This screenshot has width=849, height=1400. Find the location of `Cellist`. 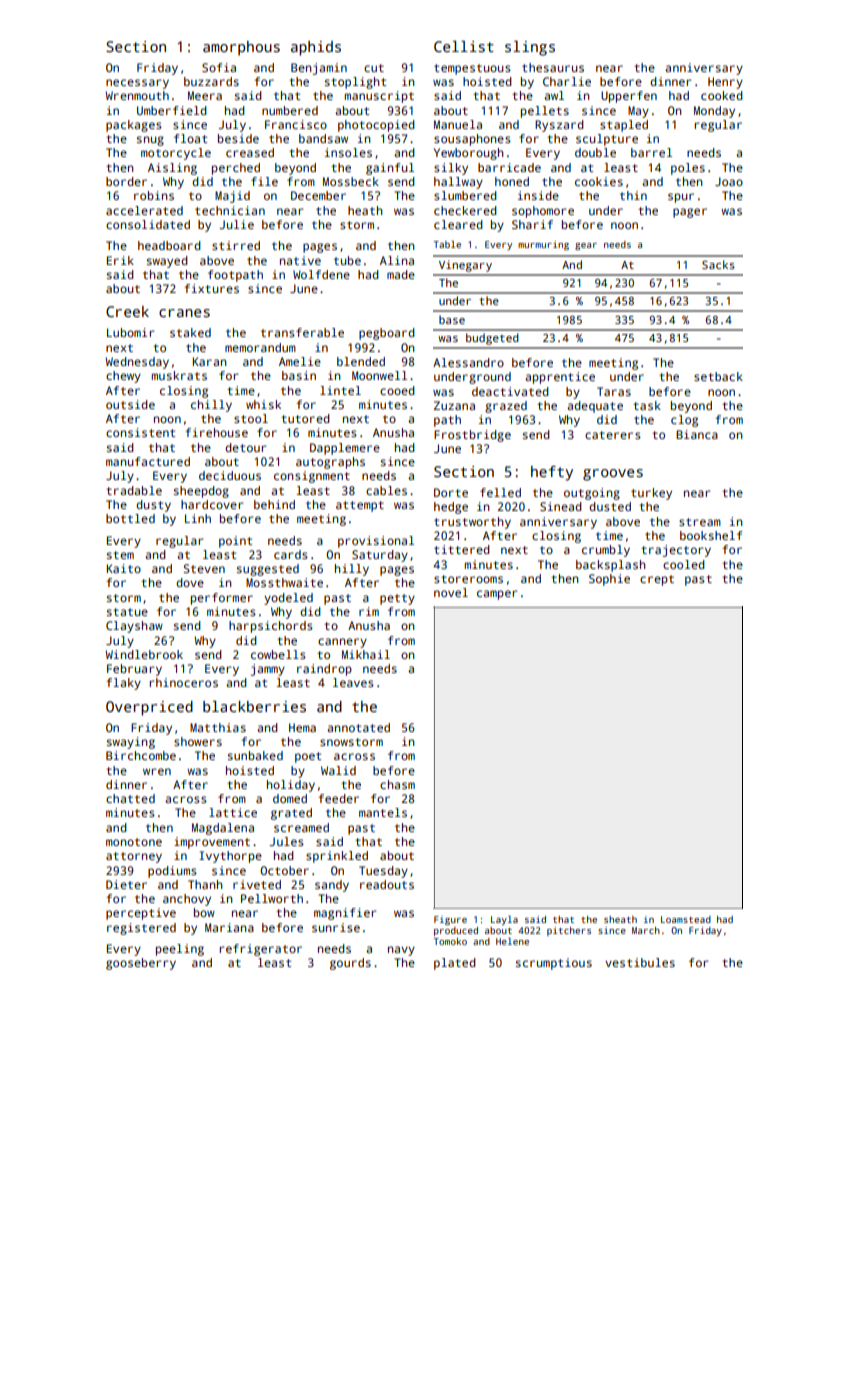

Cellist is located at coordinates (464, 46).
